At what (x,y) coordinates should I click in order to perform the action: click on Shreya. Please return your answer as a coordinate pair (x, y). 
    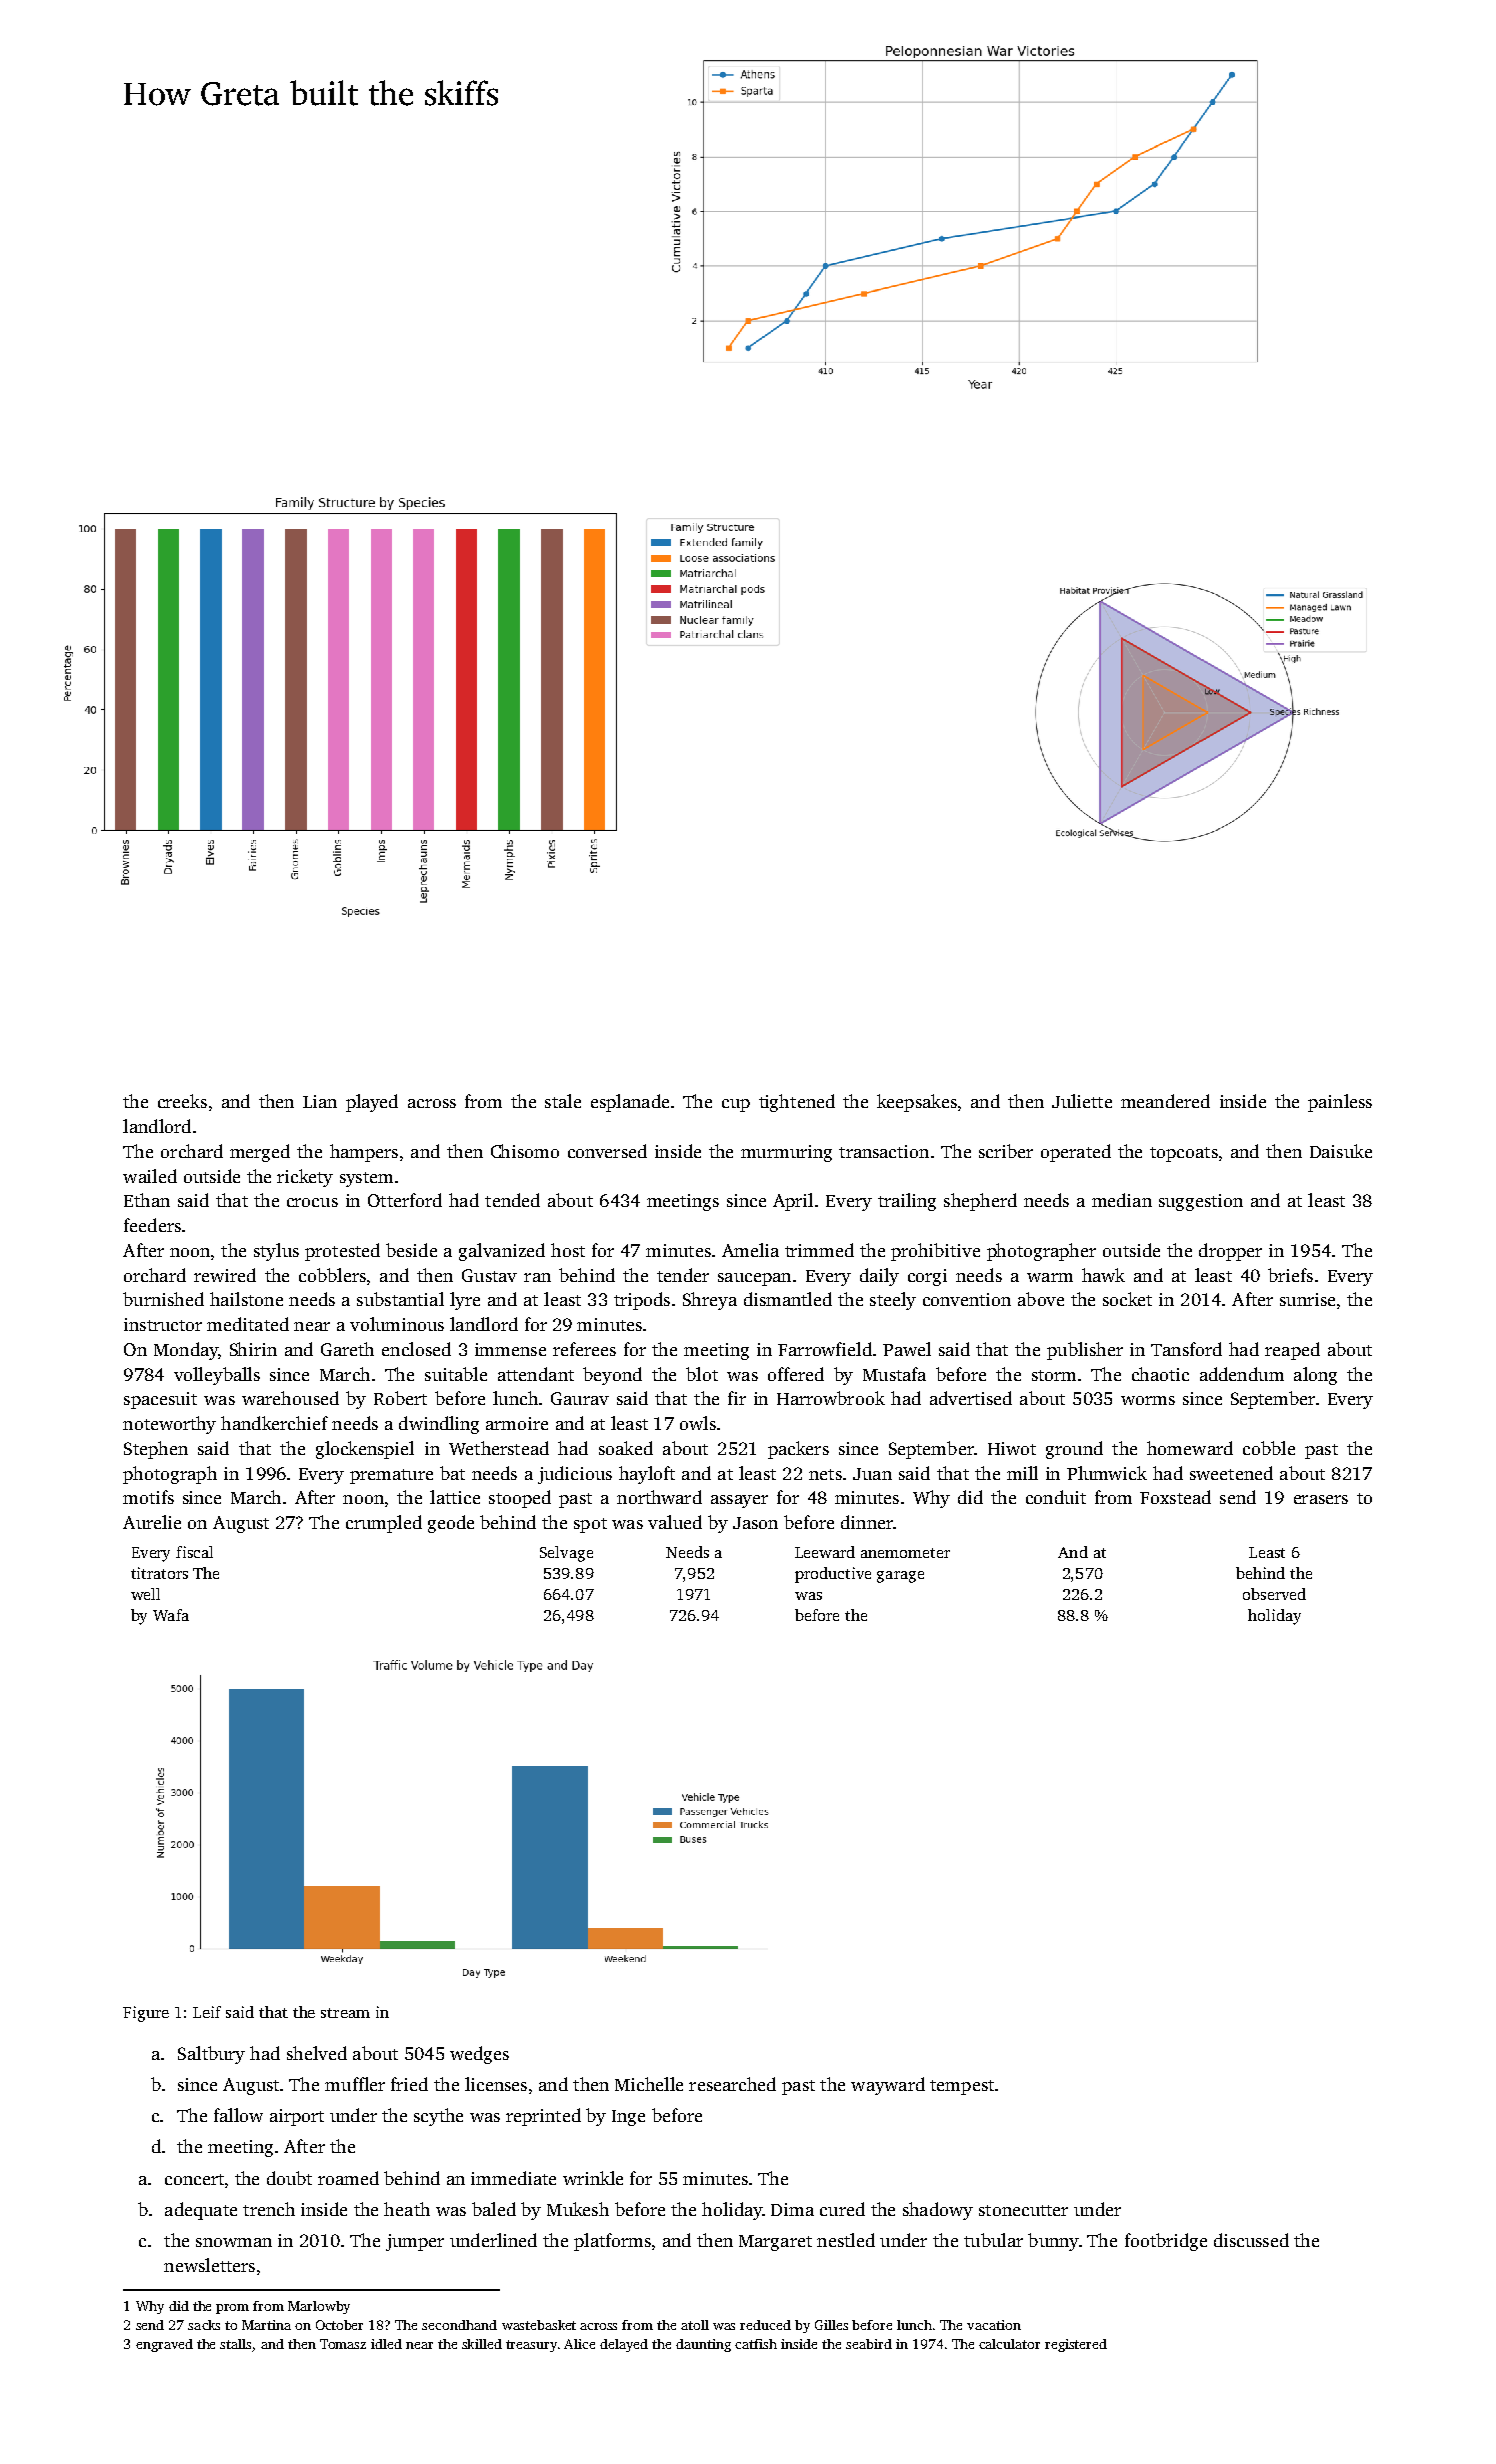
    Looking at the image, I should click on (710, 1301).
